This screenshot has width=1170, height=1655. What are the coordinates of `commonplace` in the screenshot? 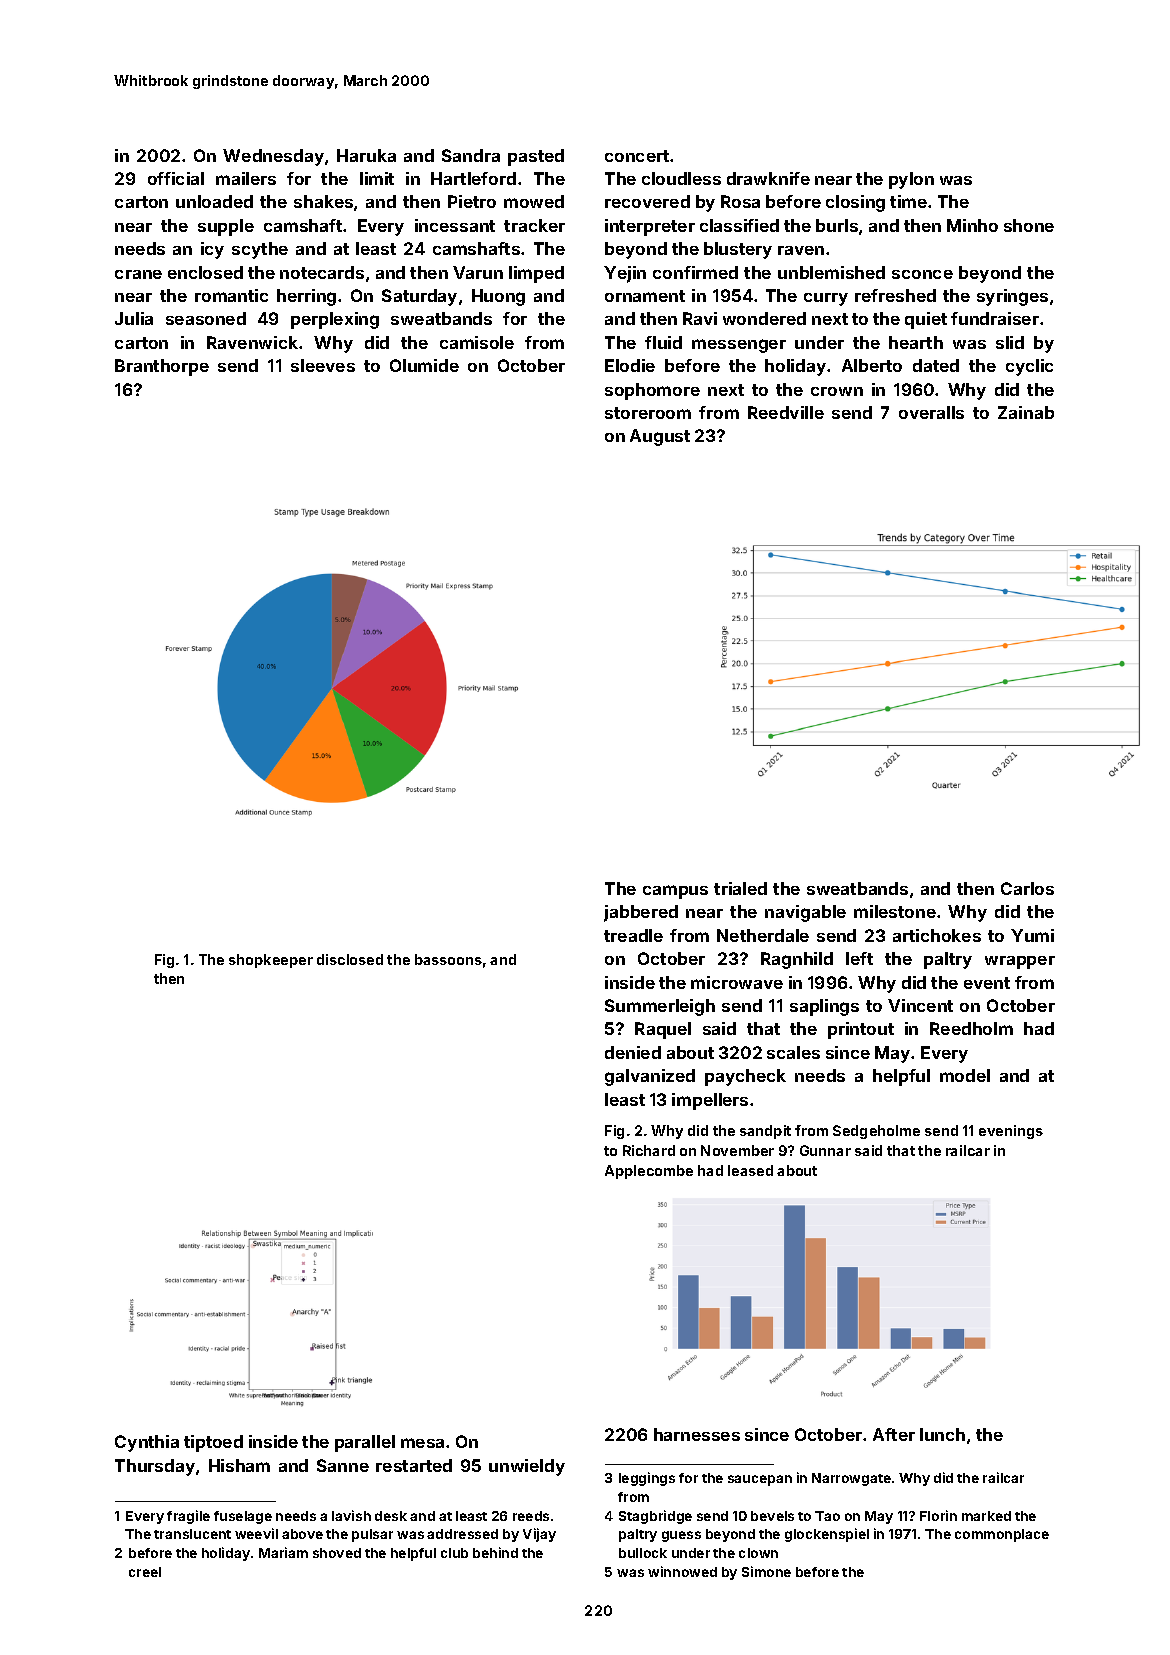 It's located at (1002, 1535).
